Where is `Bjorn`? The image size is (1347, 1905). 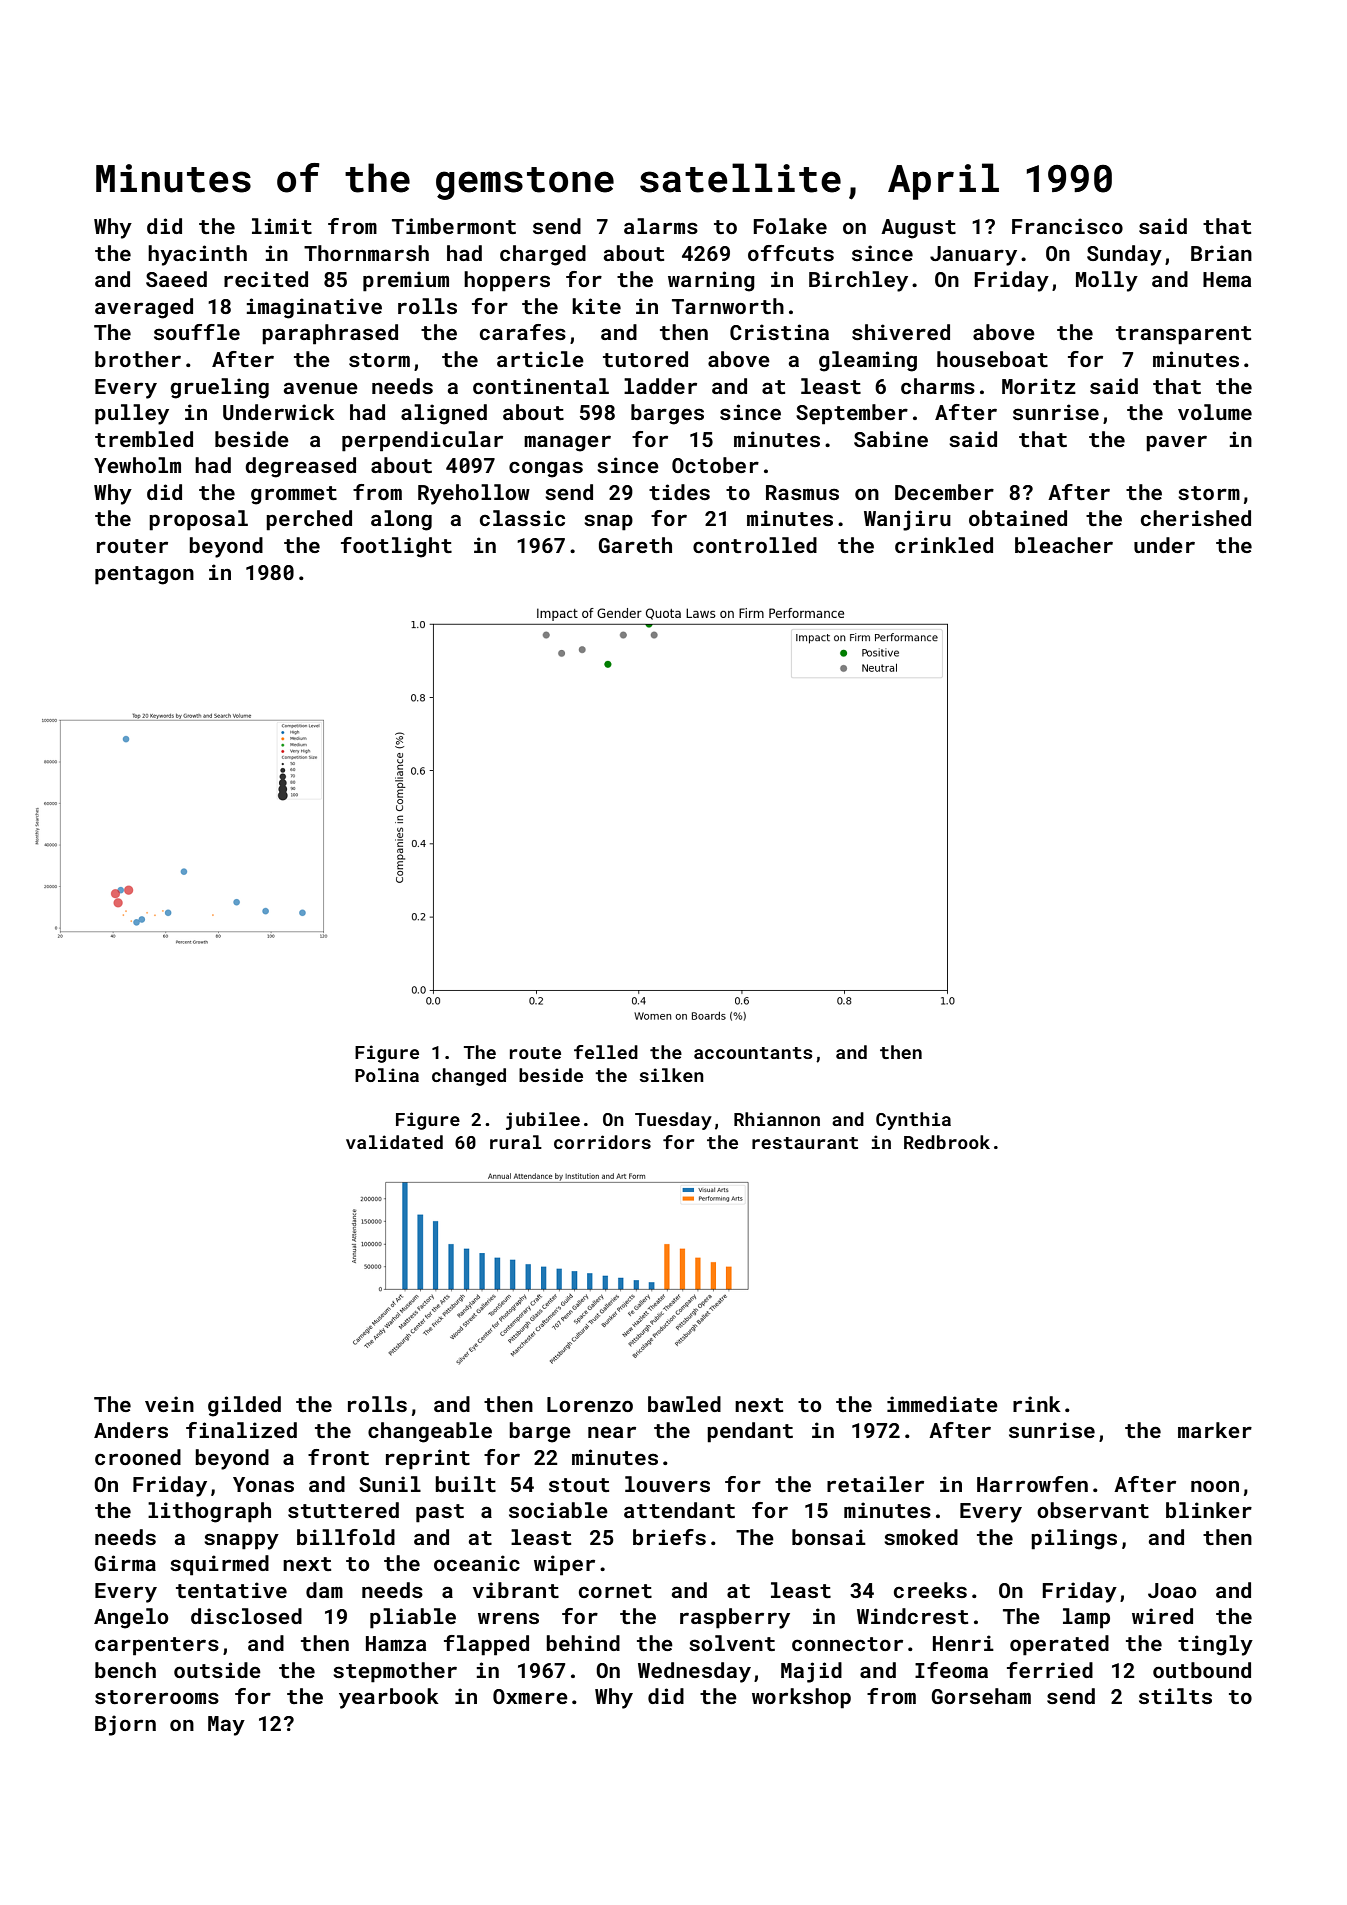
Bjorn is located at coordinates (125, 1725).
